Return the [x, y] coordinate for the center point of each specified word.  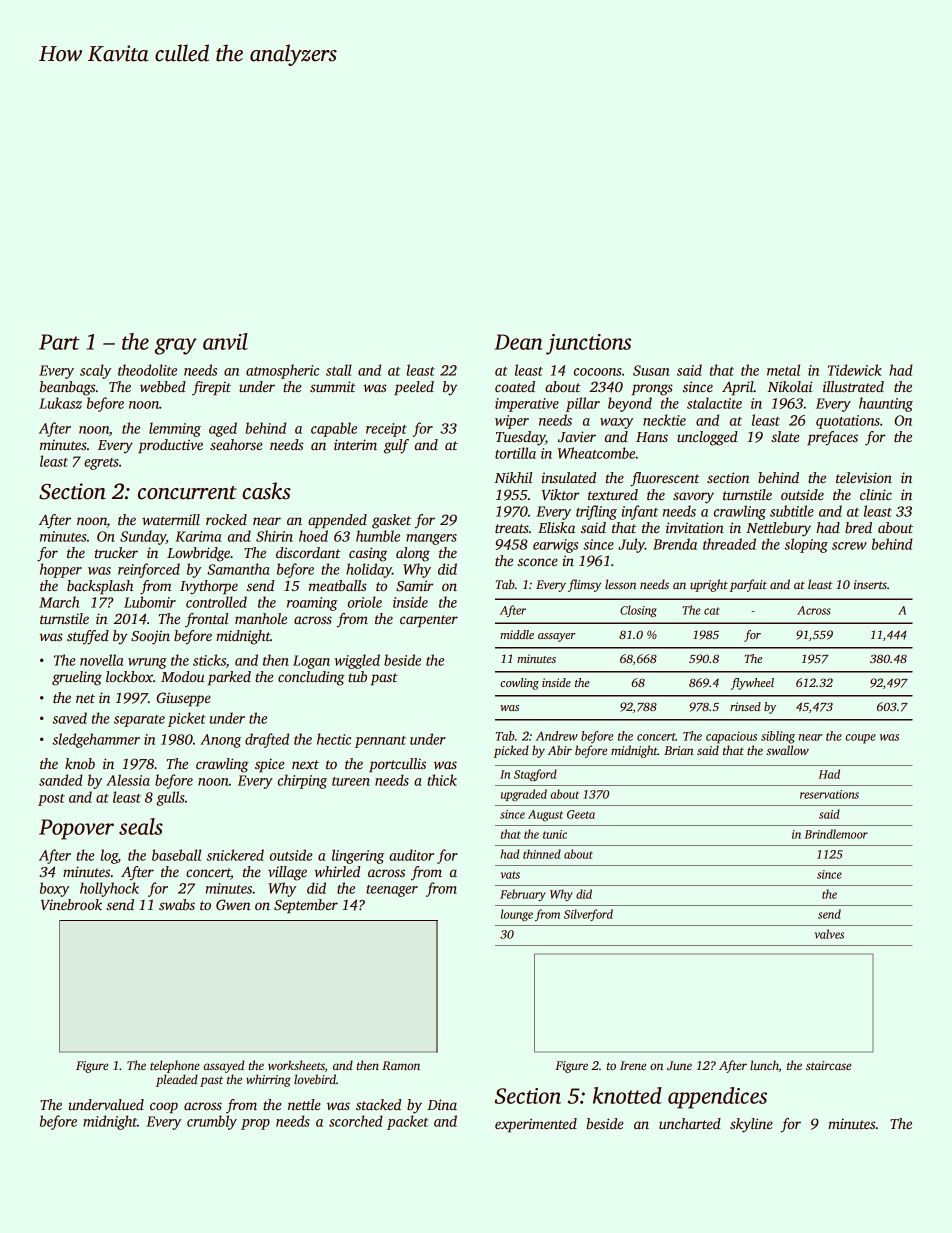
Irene [633, 1065]
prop [255, 1124]
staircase [828, 1065]
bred [858, 527]
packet [407, 1122]
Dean [518, 342]
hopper [61, 570]
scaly [95, 371]
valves [829, 934]
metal [783, 370]
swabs [177, 904]
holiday [369, 570]
